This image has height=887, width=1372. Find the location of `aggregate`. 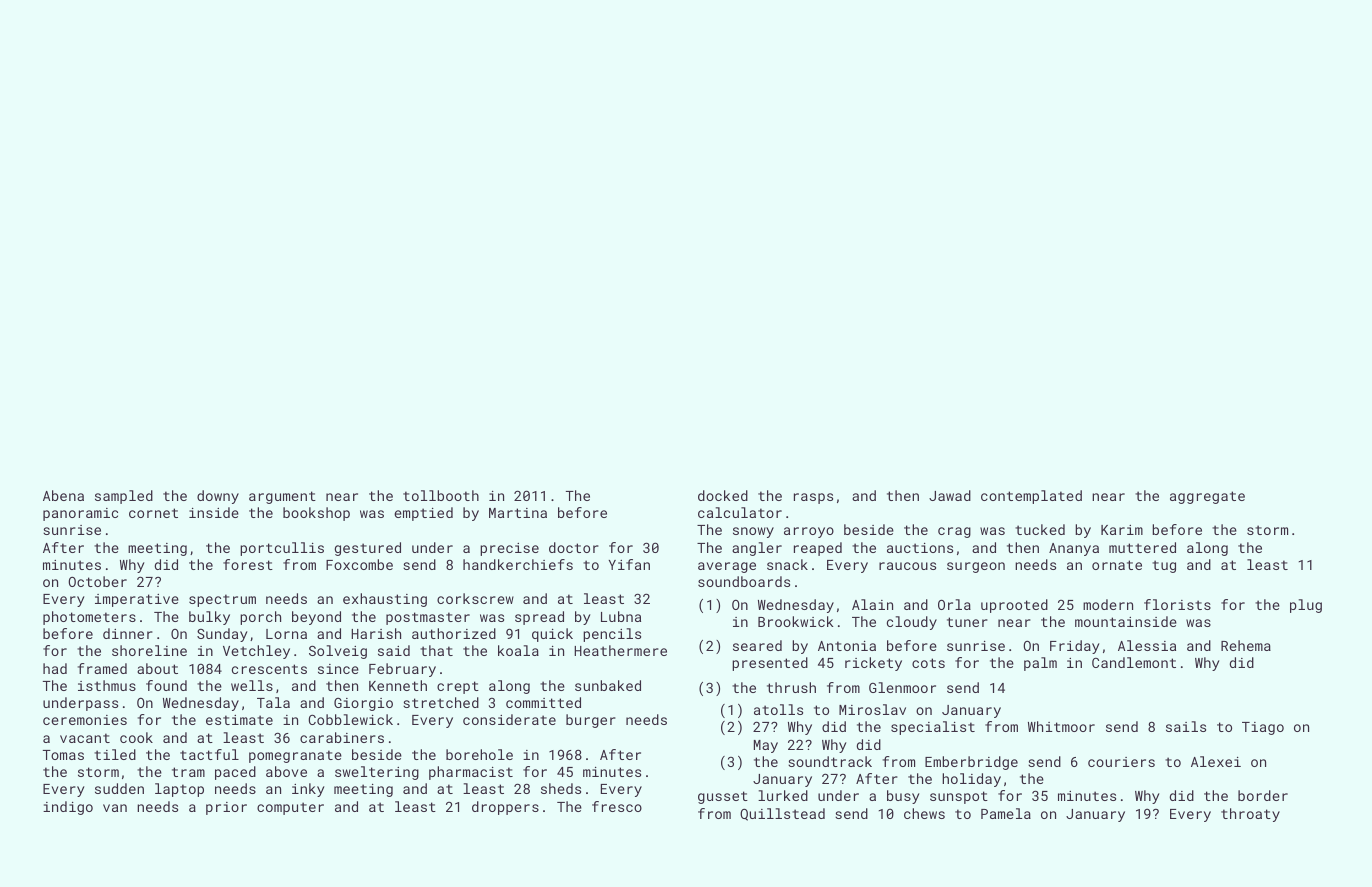

aggregate is located at coordinates (1207, 497).
